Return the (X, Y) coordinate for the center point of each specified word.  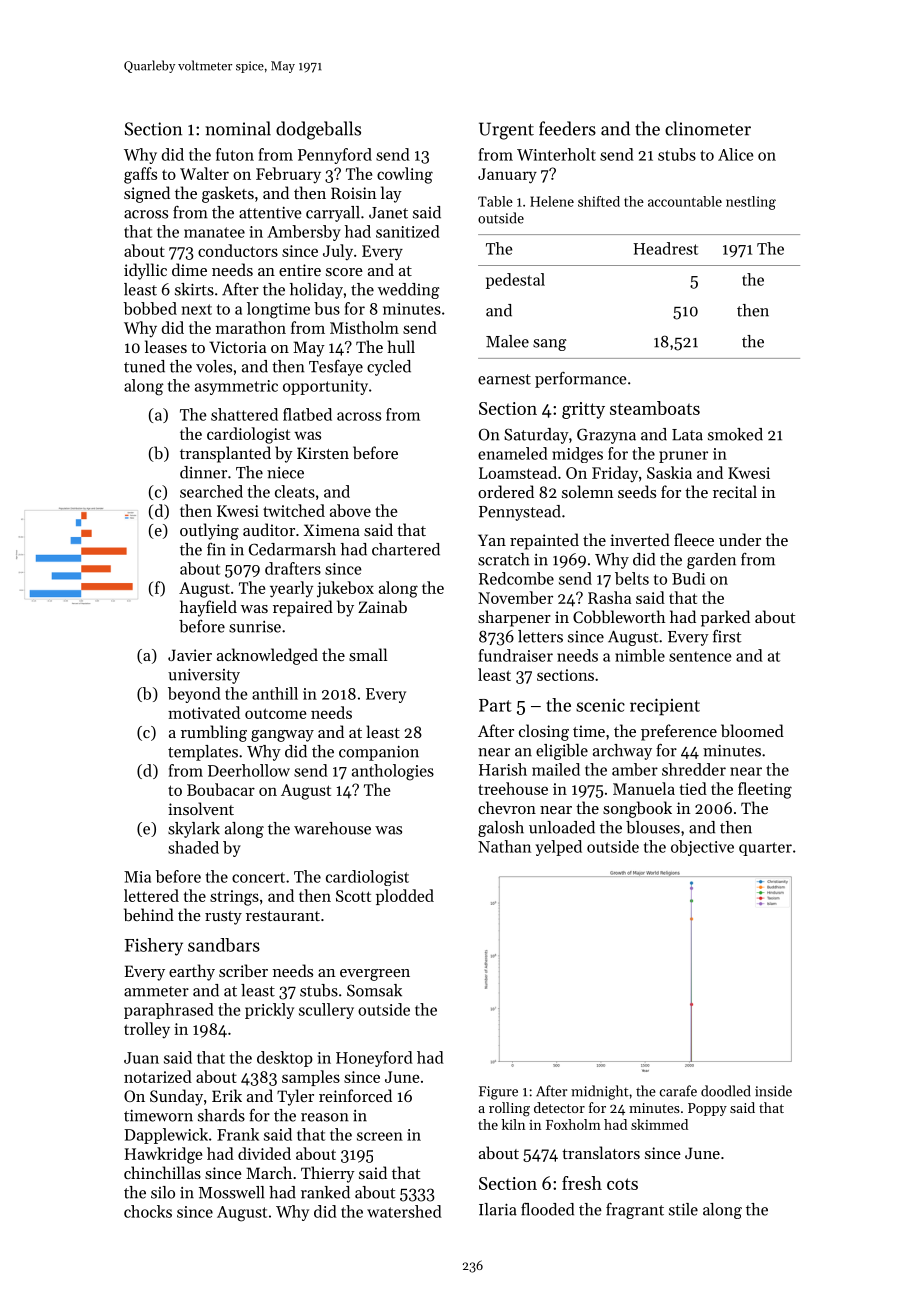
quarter (765, 849)
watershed (404, 1211)
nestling (751, 203)
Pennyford (335, 156)
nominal (238, 128)
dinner (203, 472)
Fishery (154, 947)
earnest (504, 379)
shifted (599, 201)
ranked (325, 1192)
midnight (599, 1092)
